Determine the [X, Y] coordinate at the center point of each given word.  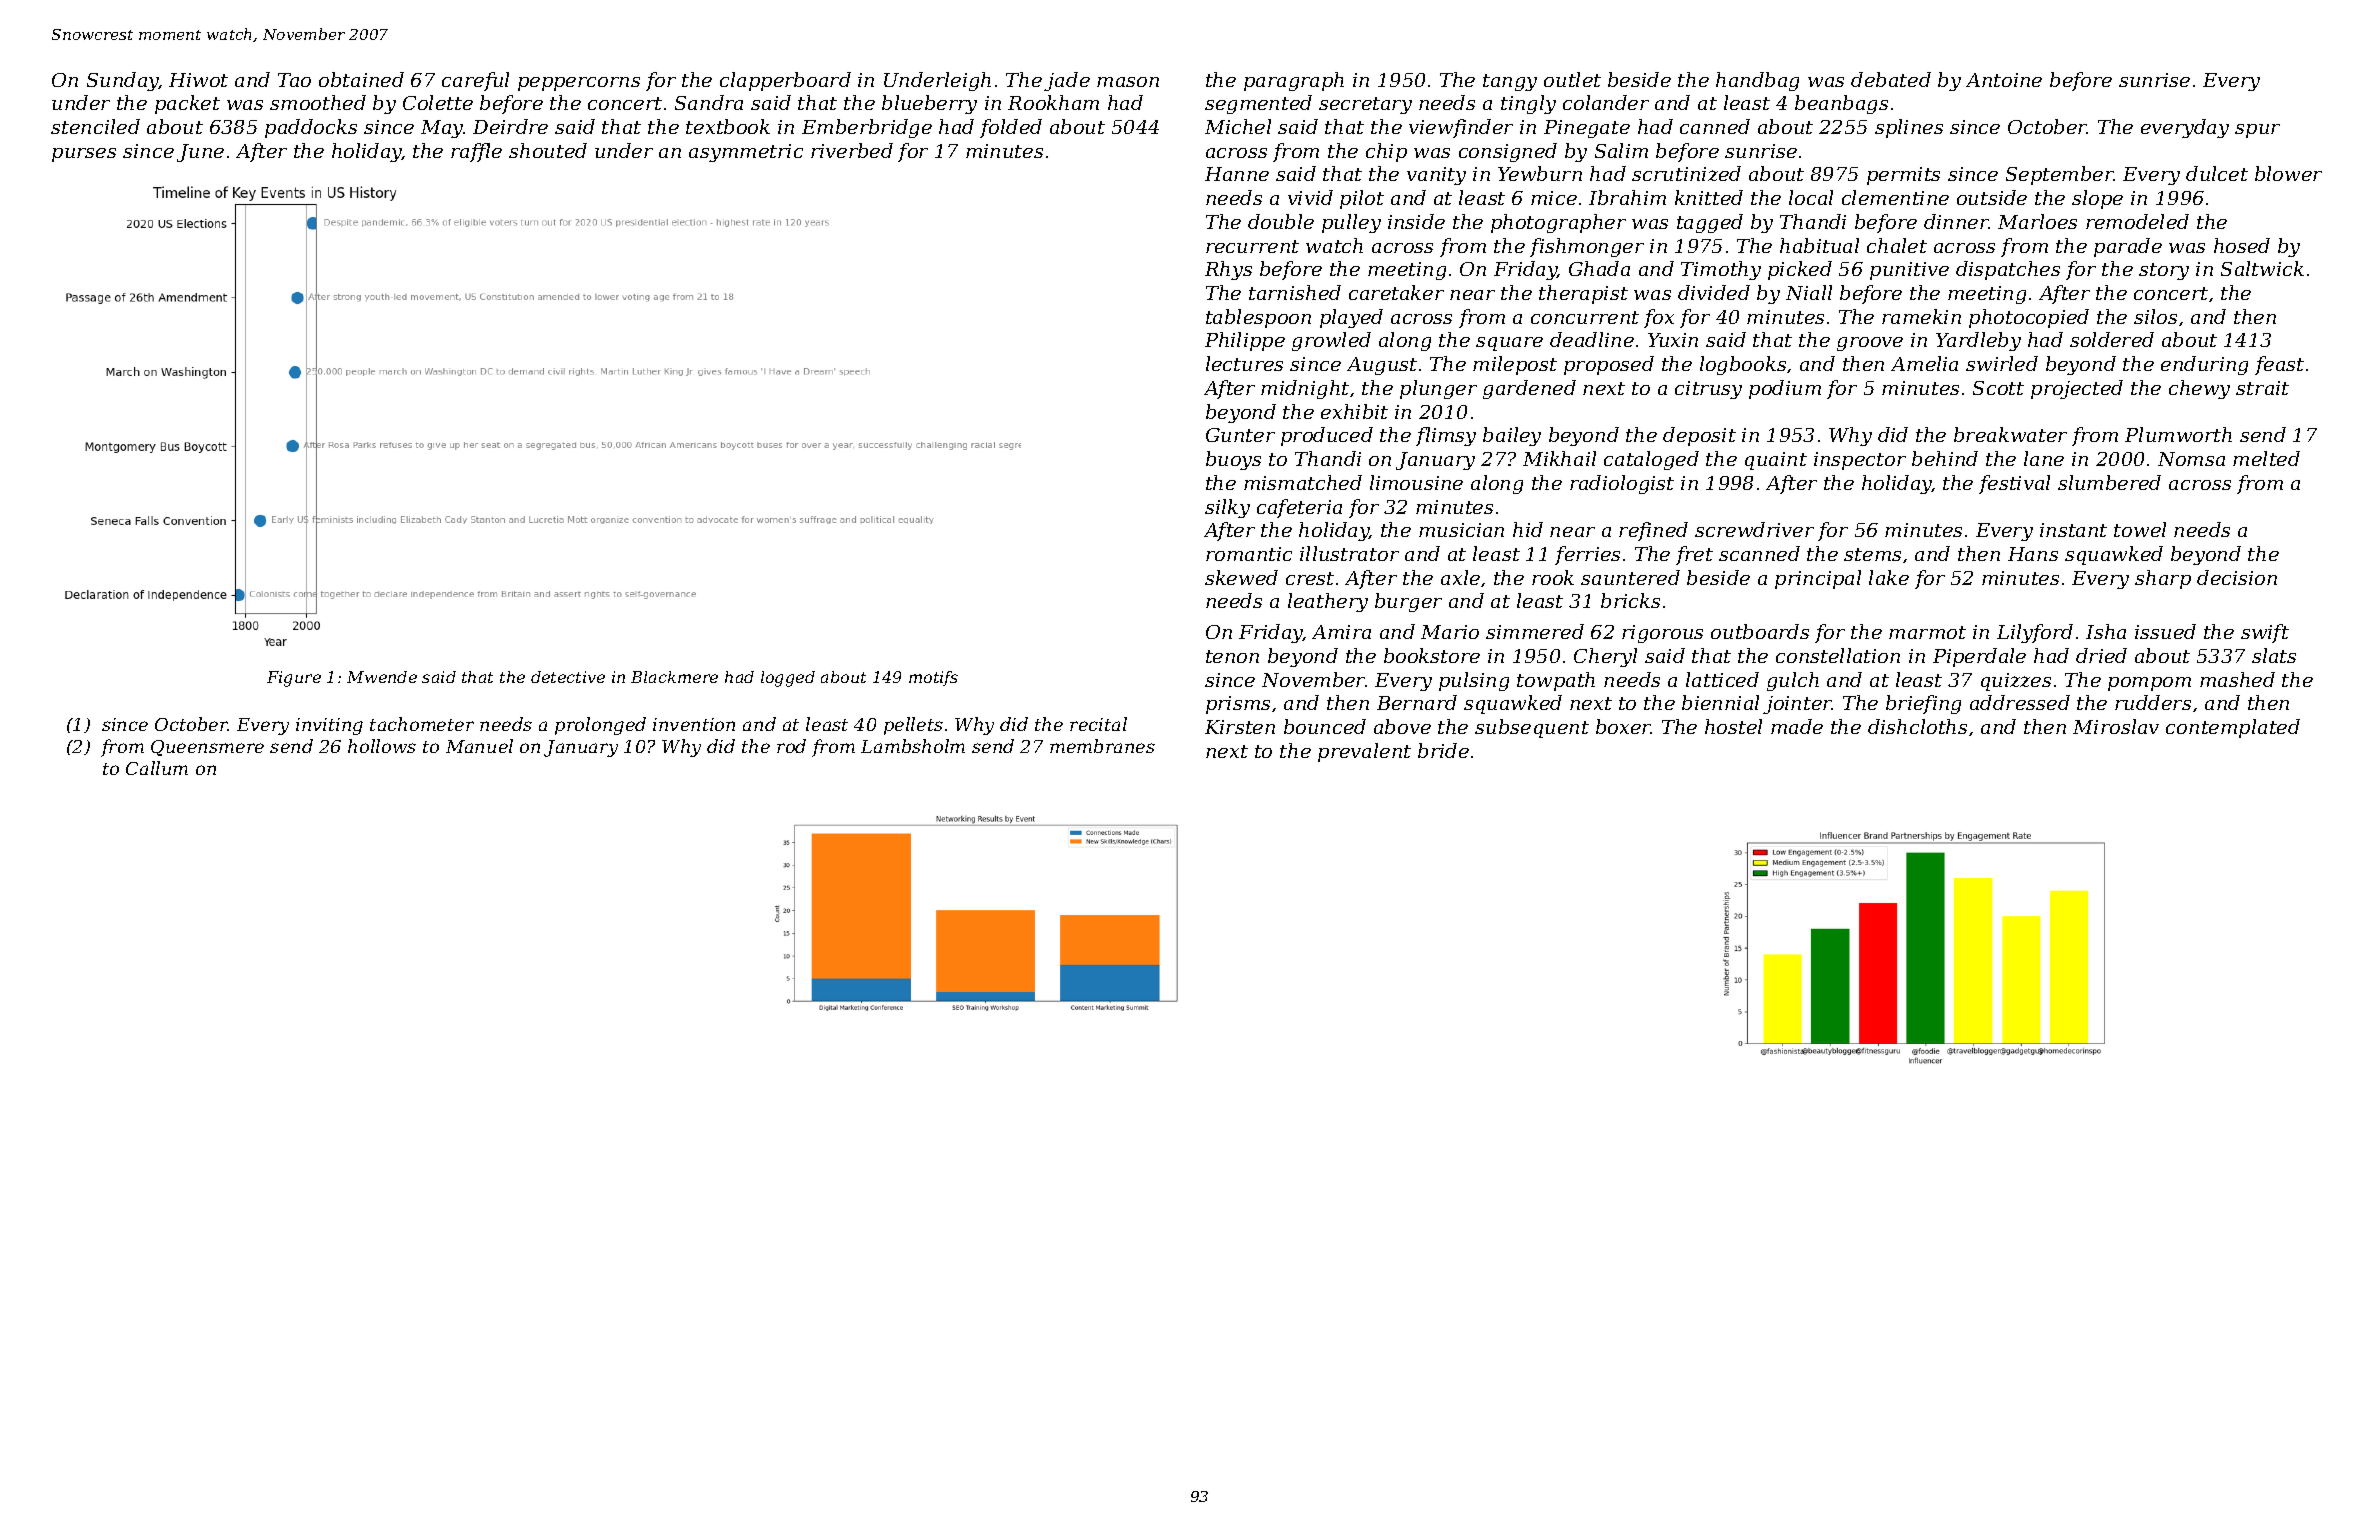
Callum [157, 768]
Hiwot [198, 80]
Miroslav [2116, 726]
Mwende [382, 677]
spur [2257, 131]
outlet [1572, 79]
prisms [1238, 705]
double [1281, 221]
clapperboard [785, 81]
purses [84, 155]
